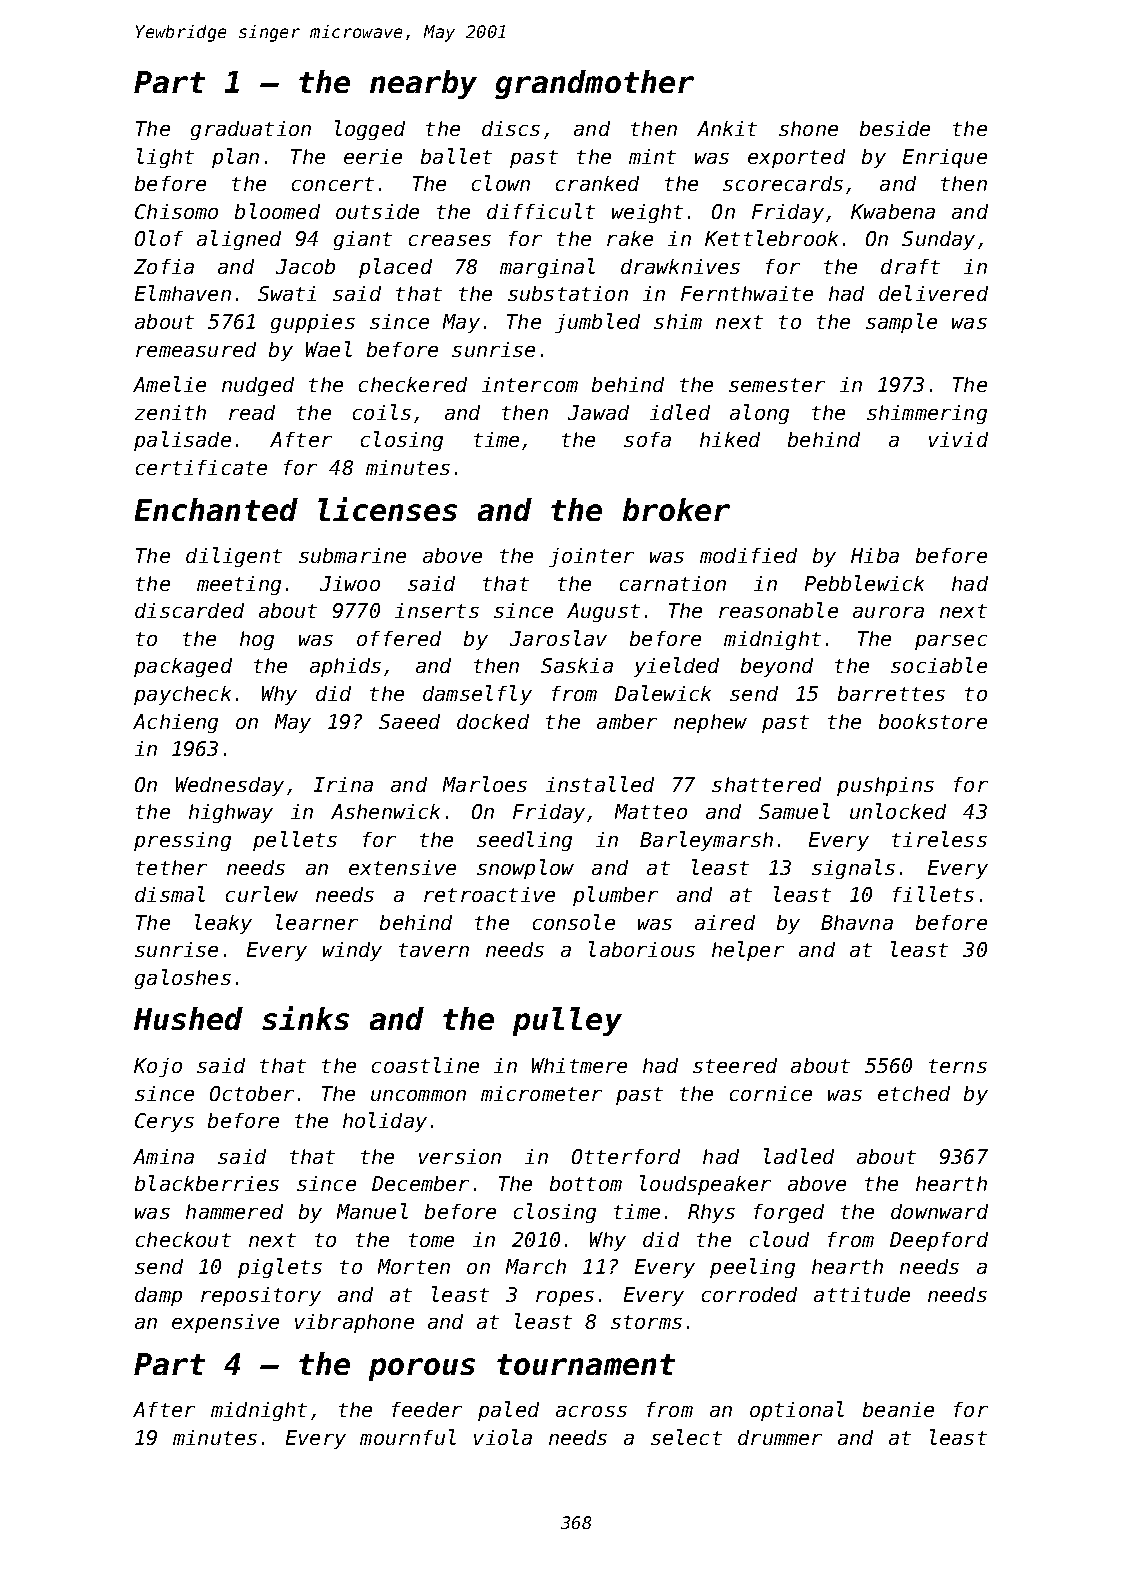 The image size is (1123, 1595). I want to click on Cerys, so click(164, 1122).
